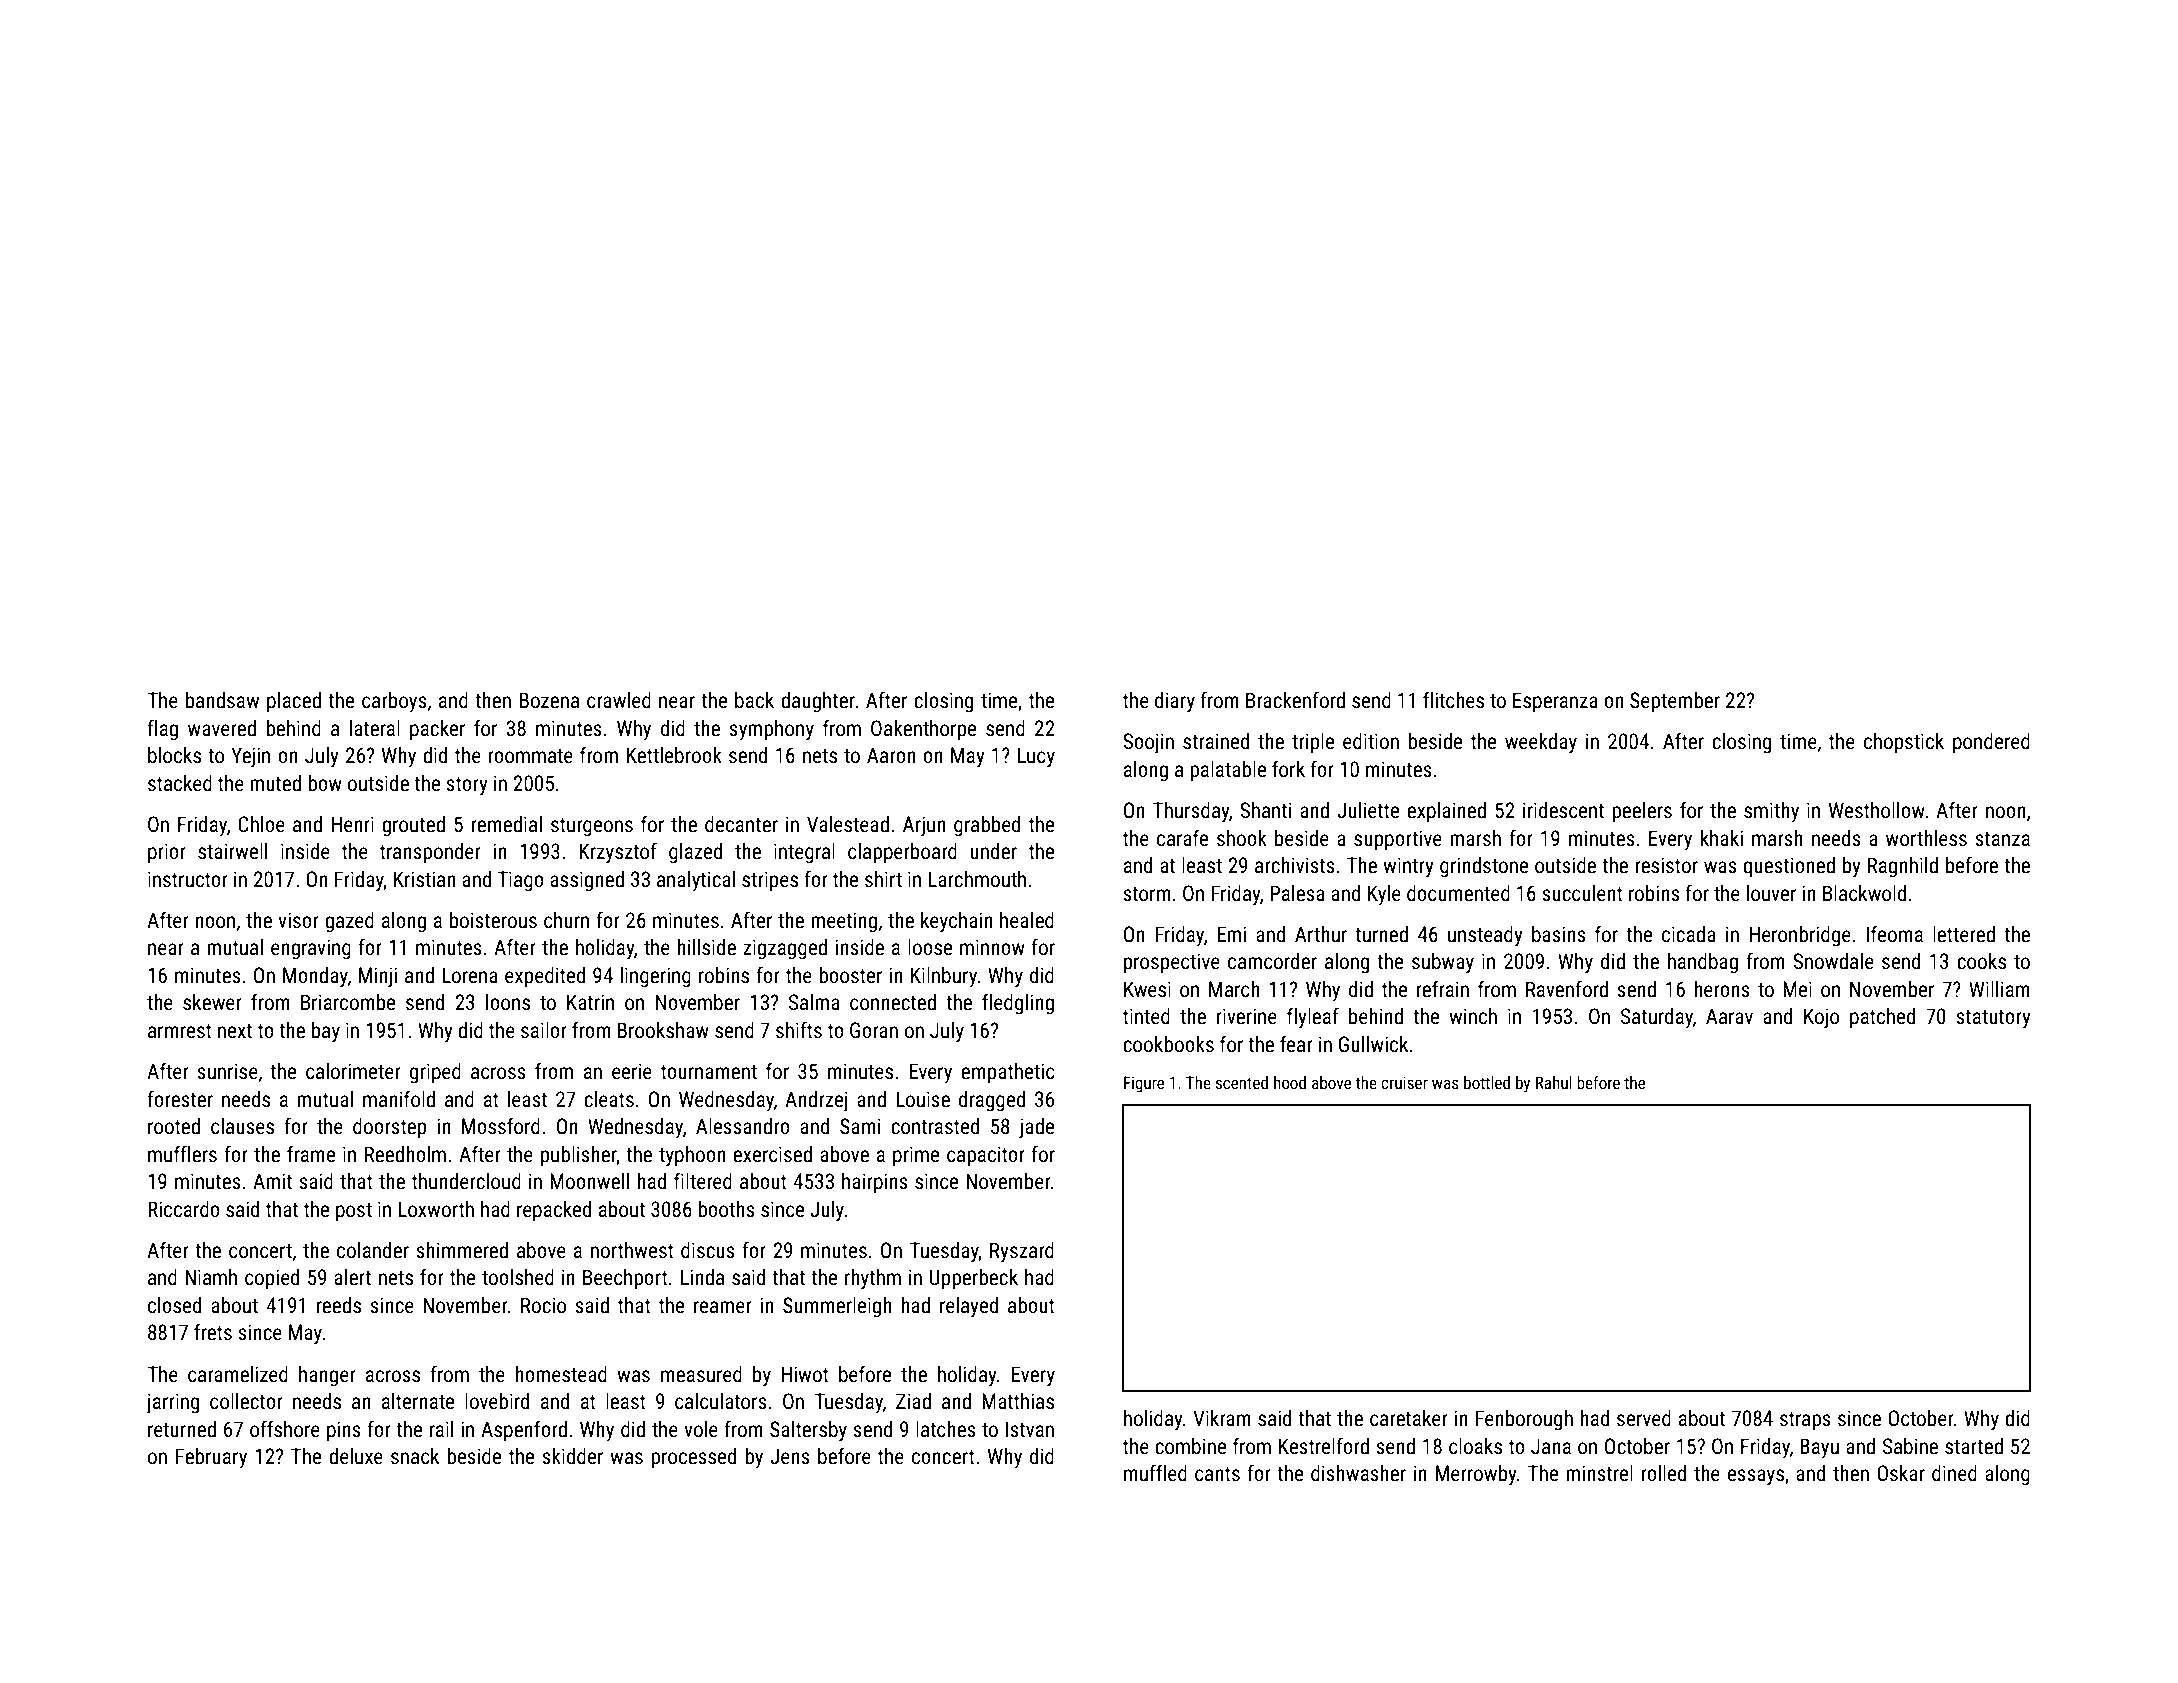  I want to click on Briarcombe, so click(348, 1002).
